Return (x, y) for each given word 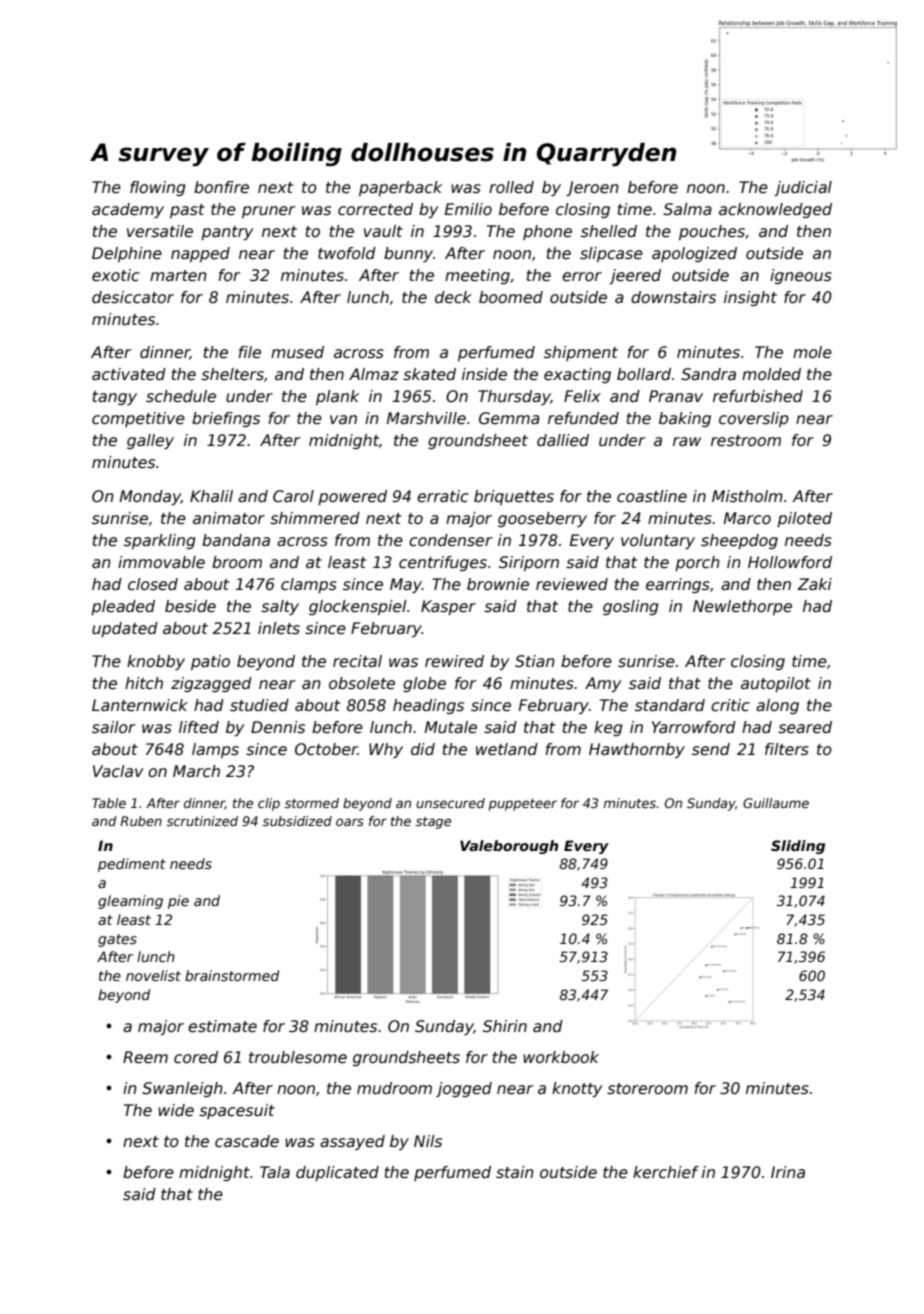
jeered (635, 276)
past (187, 211)
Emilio (468, 209)
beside (190, 606)
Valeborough (509, 847)
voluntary (658, 541)
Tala (275, 1172)
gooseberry (542, 519)
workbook (561, 1057)
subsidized (297, 821)
